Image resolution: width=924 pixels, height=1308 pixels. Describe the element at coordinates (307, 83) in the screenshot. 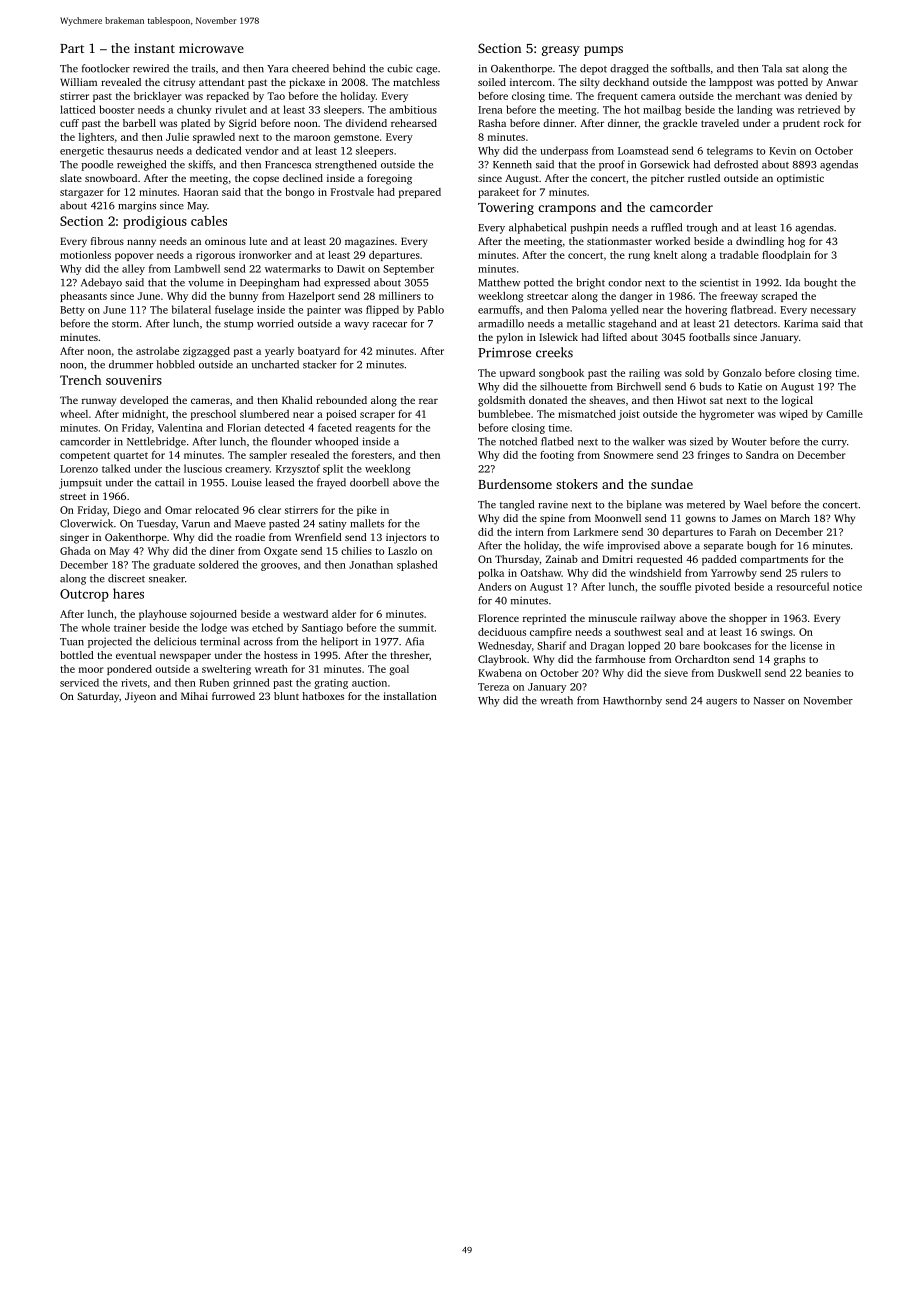

I see `pickaxe` at that location.
